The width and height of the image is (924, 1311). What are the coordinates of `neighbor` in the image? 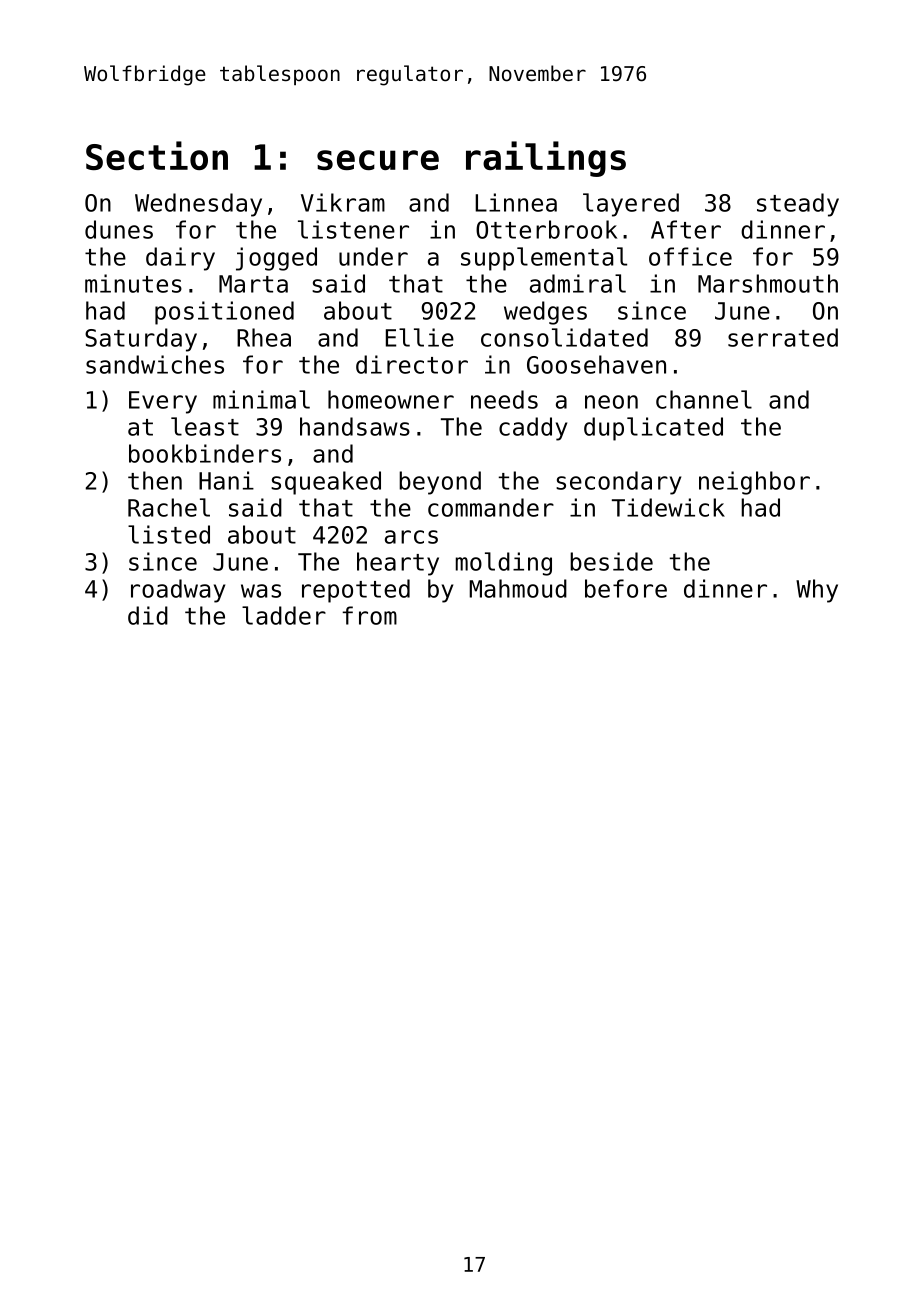 It's located at (754, 483).
